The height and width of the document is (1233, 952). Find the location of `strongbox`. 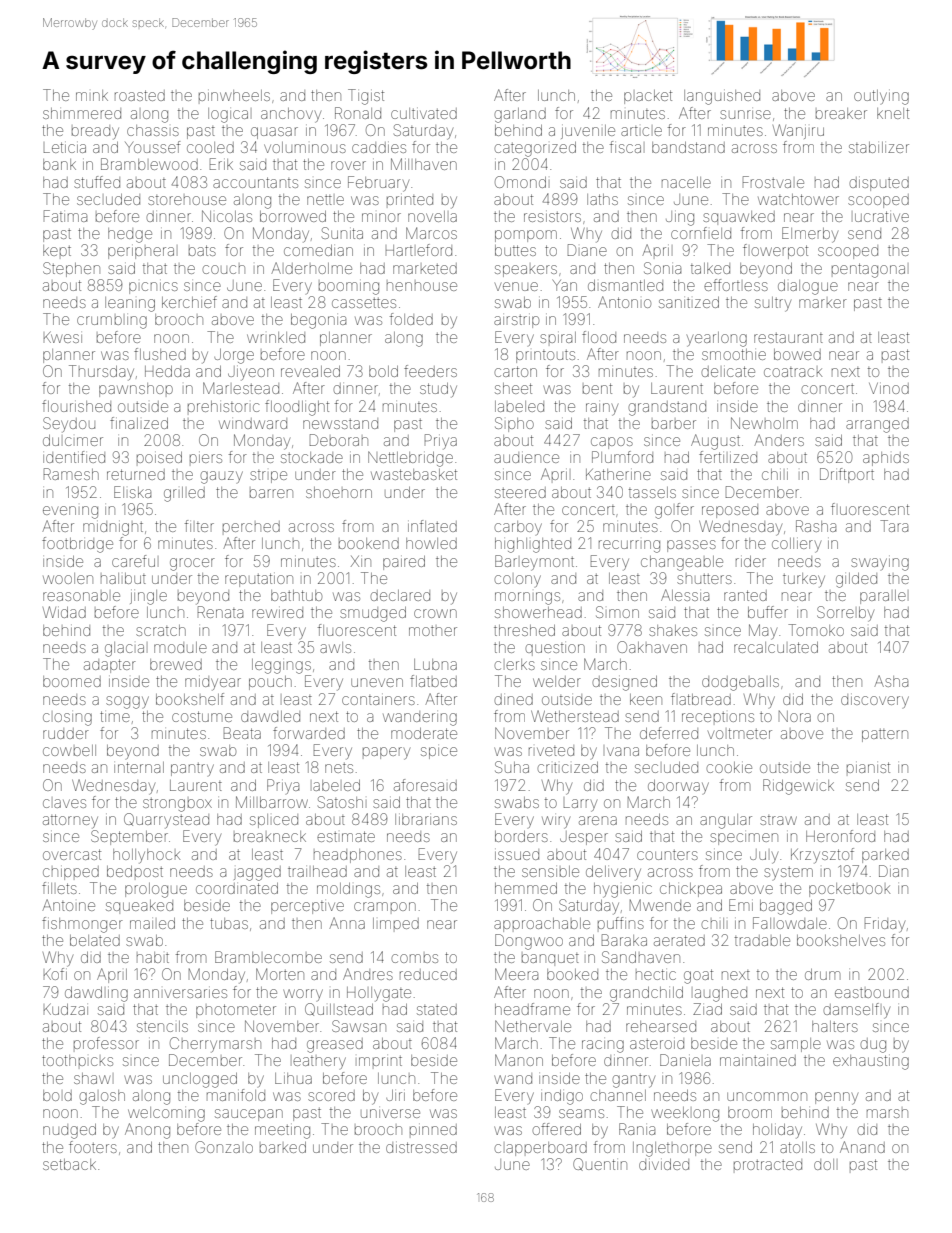

strongbox is located at coordinates (177, 805).
